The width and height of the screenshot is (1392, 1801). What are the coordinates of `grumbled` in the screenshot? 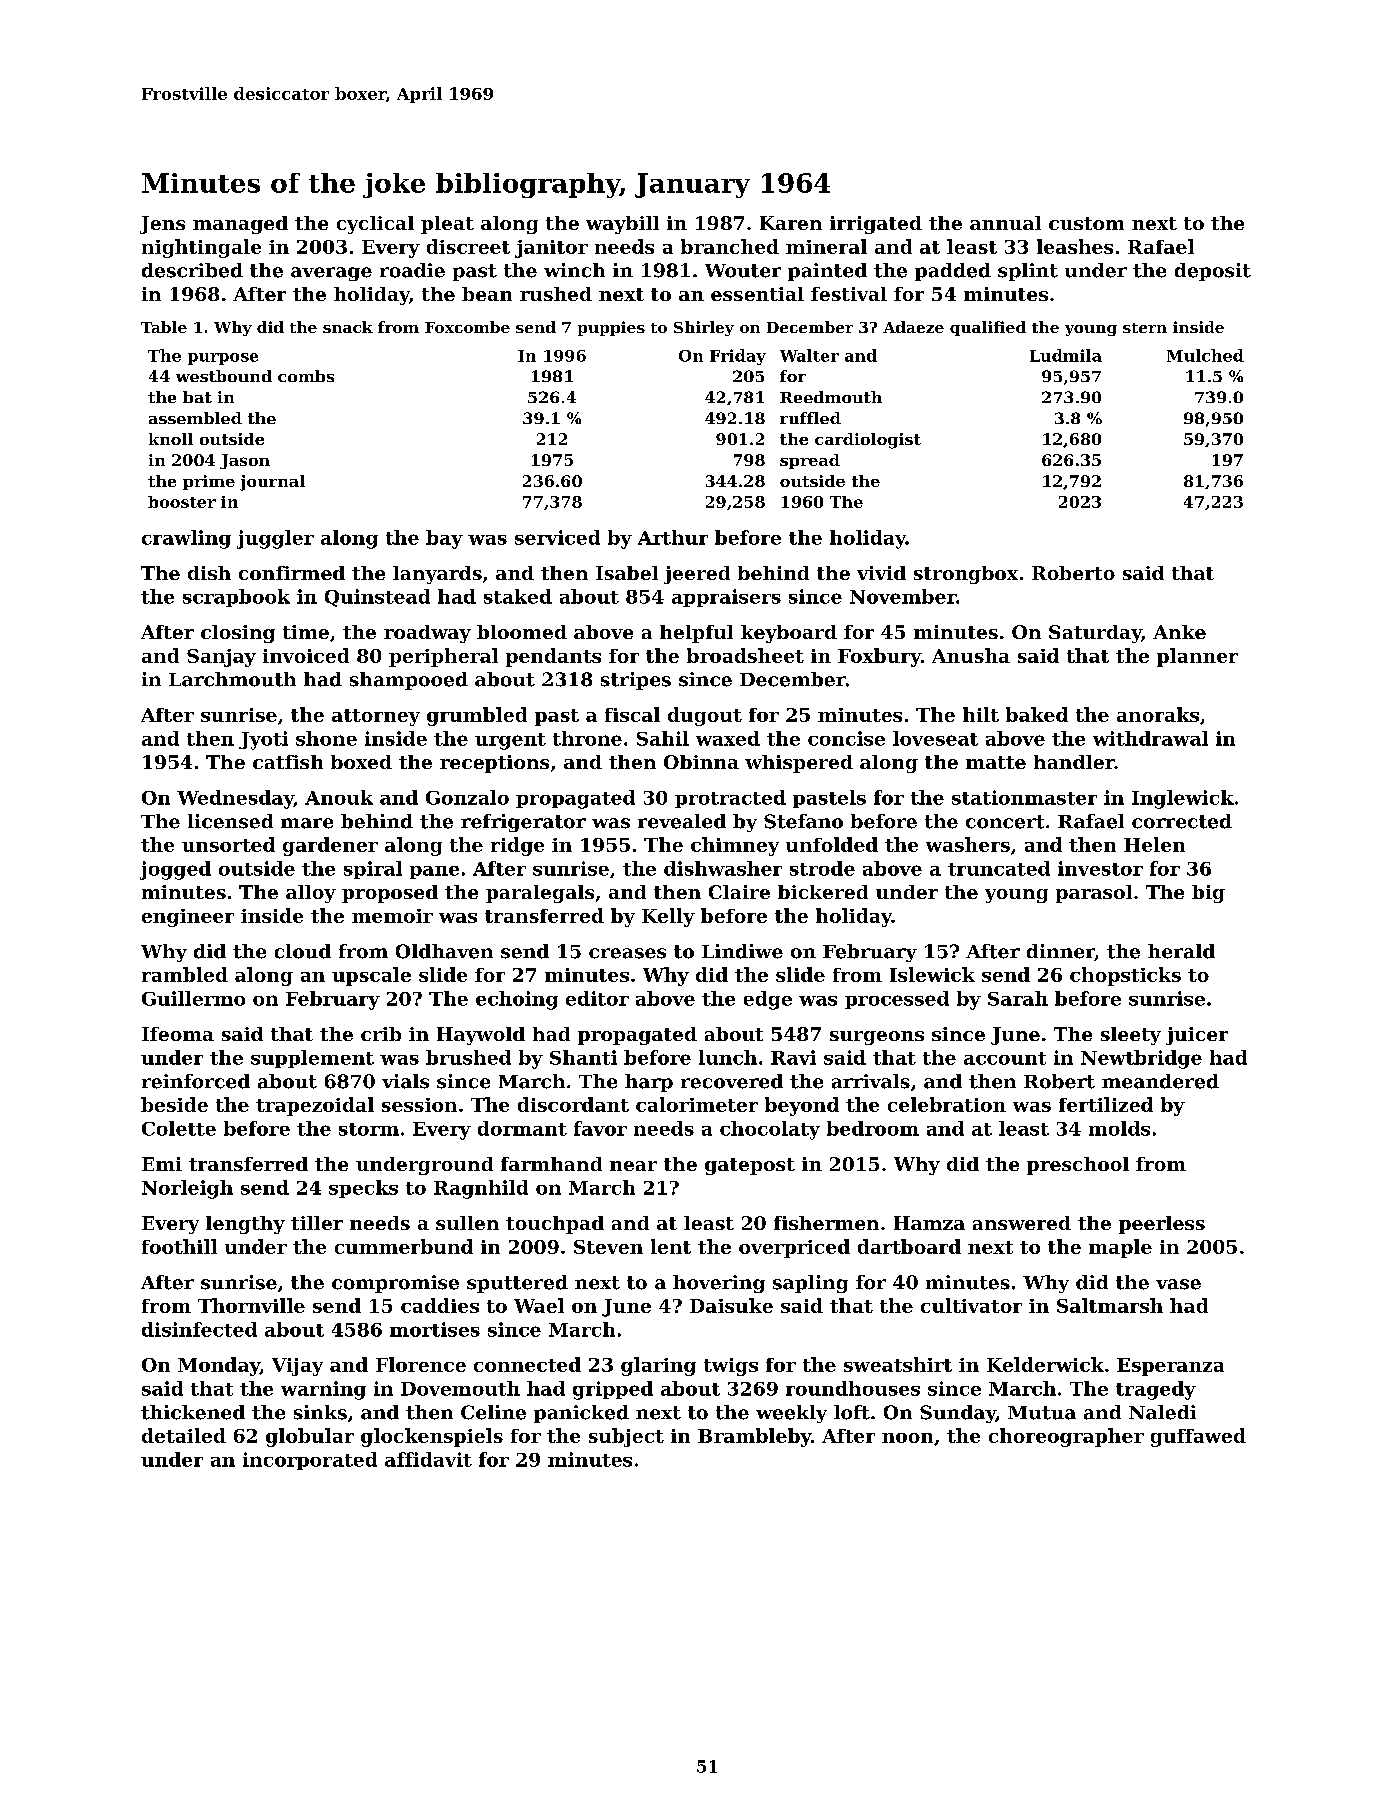 It's located at (477, 716).
